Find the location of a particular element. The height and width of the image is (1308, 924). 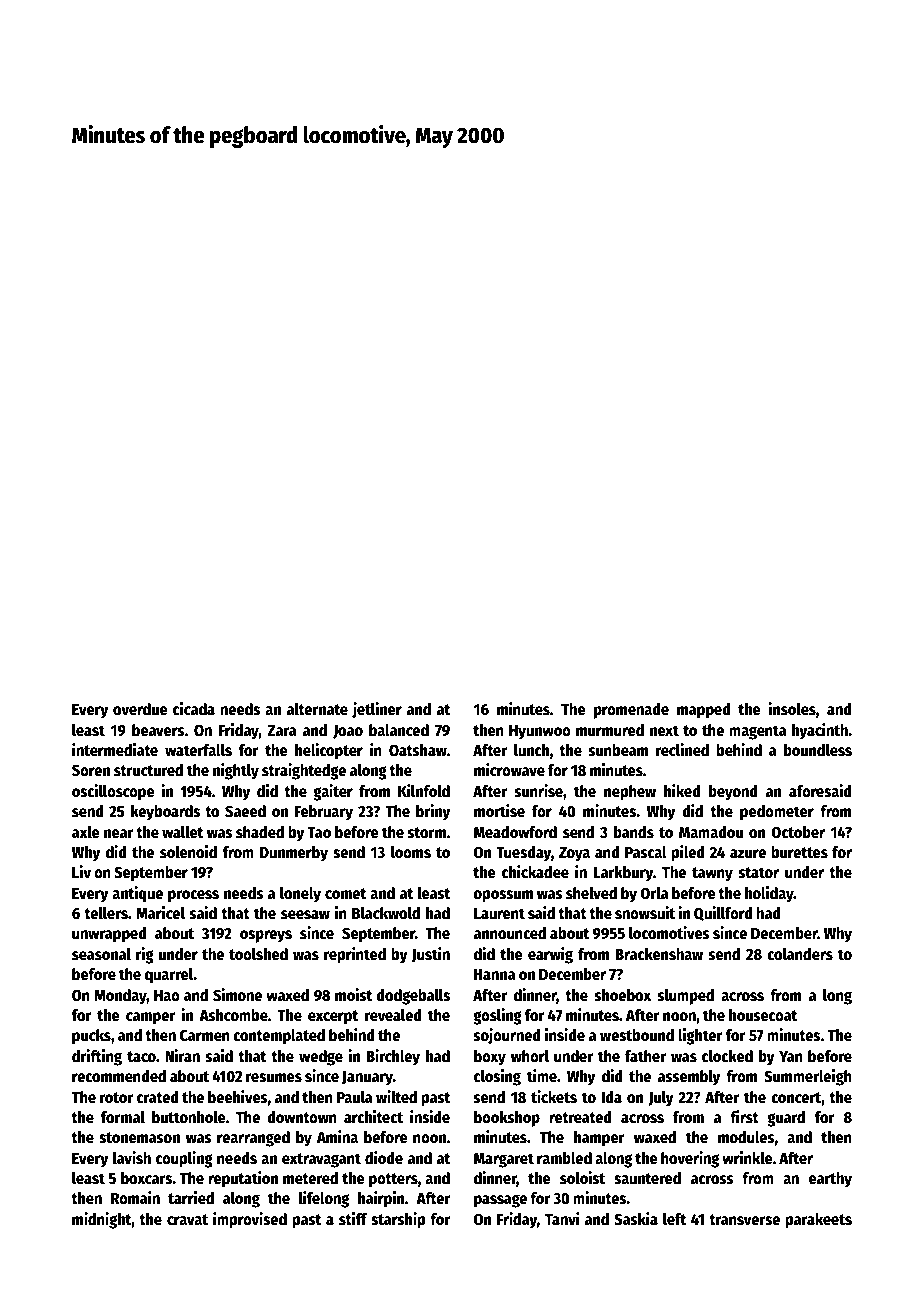

westbound is located at coordinates (637, 1035).
